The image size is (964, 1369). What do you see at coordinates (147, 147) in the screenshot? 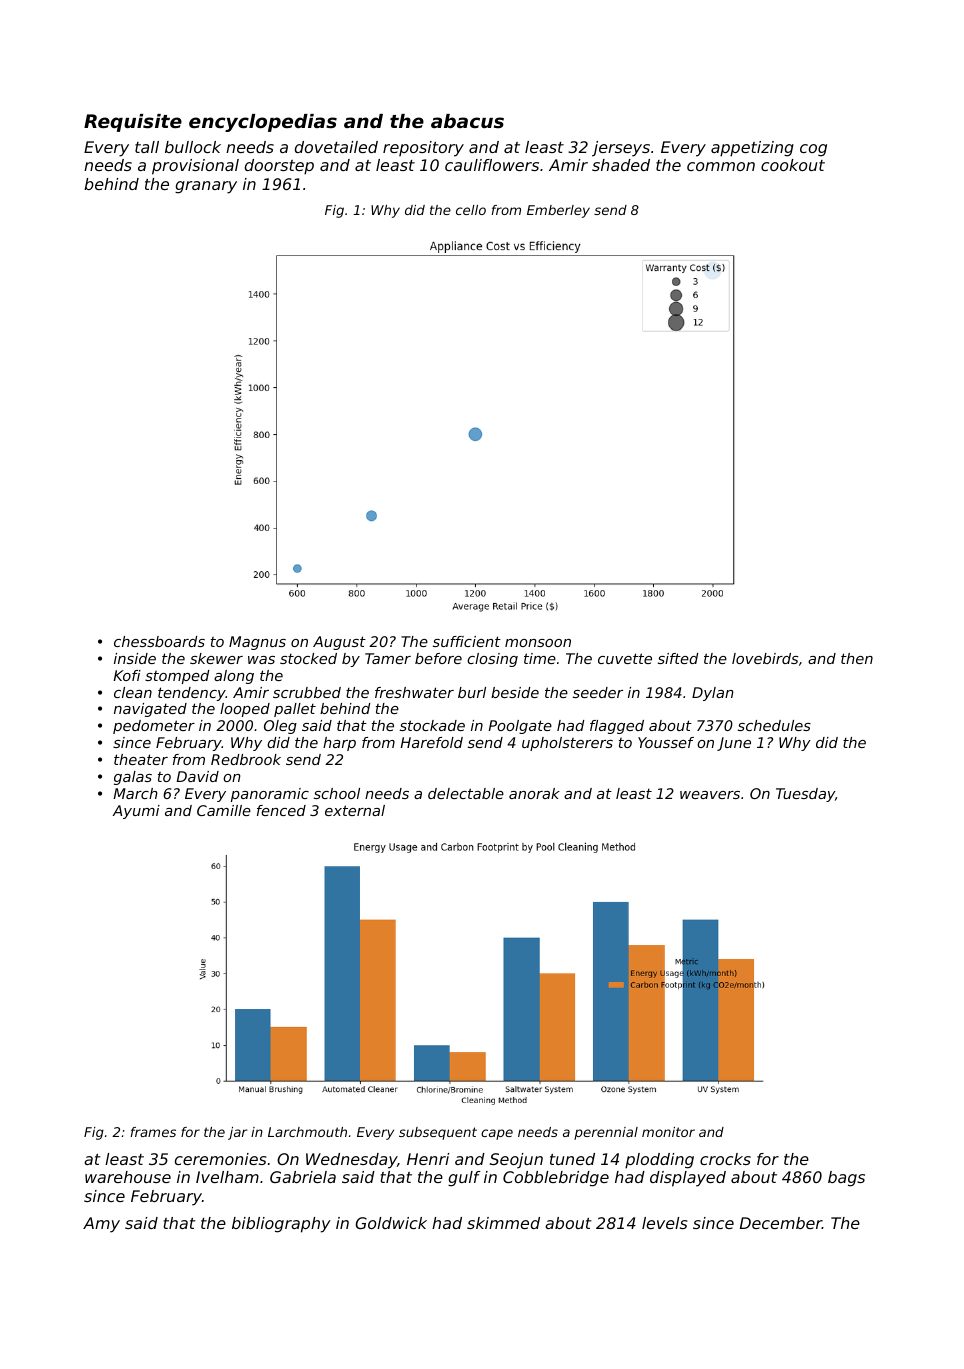
I see `tall` at bounding box center [147, 147].
